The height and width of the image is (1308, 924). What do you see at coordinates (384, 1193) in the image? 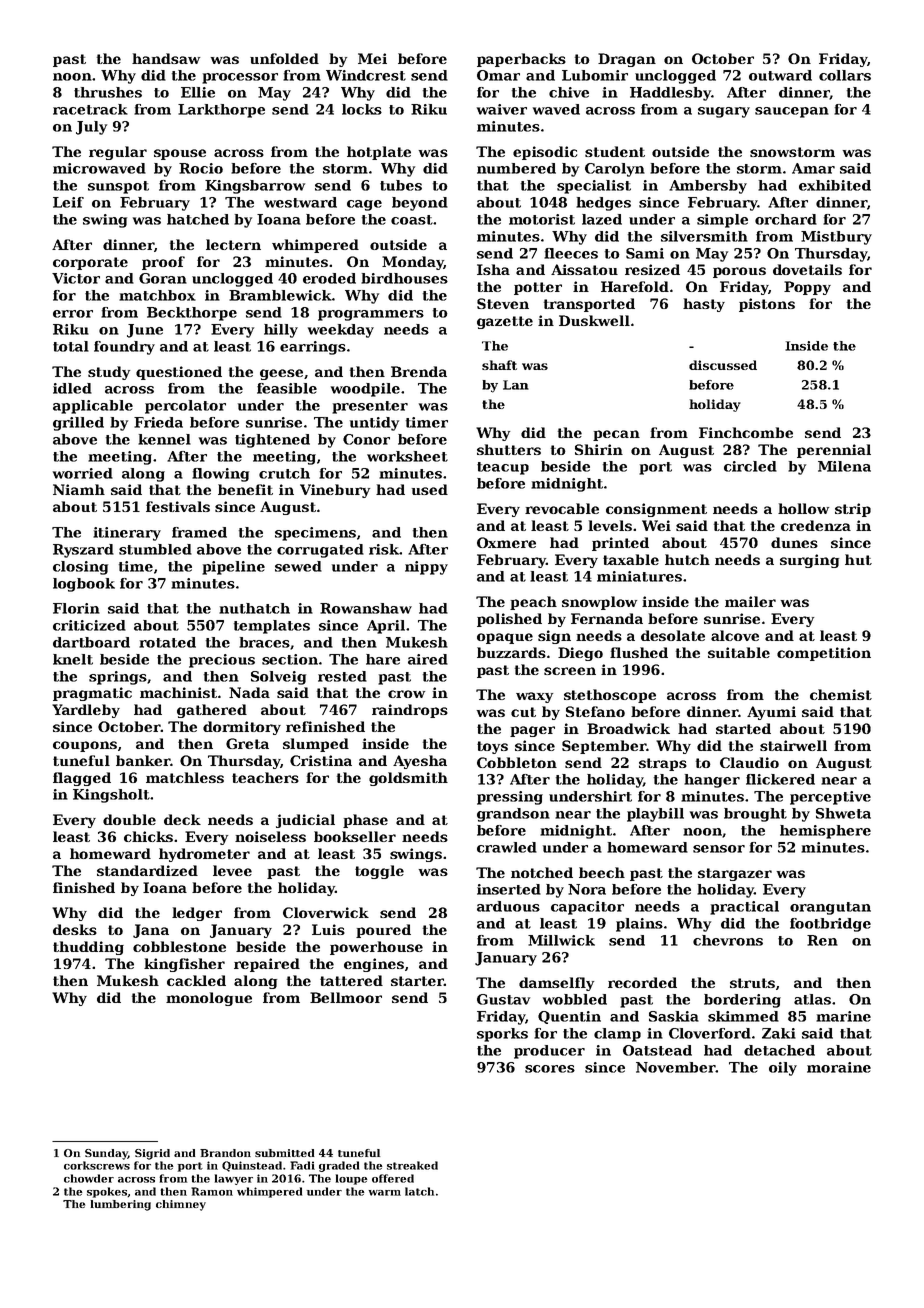
I see `warm` at bounding box center [384, 1193].
